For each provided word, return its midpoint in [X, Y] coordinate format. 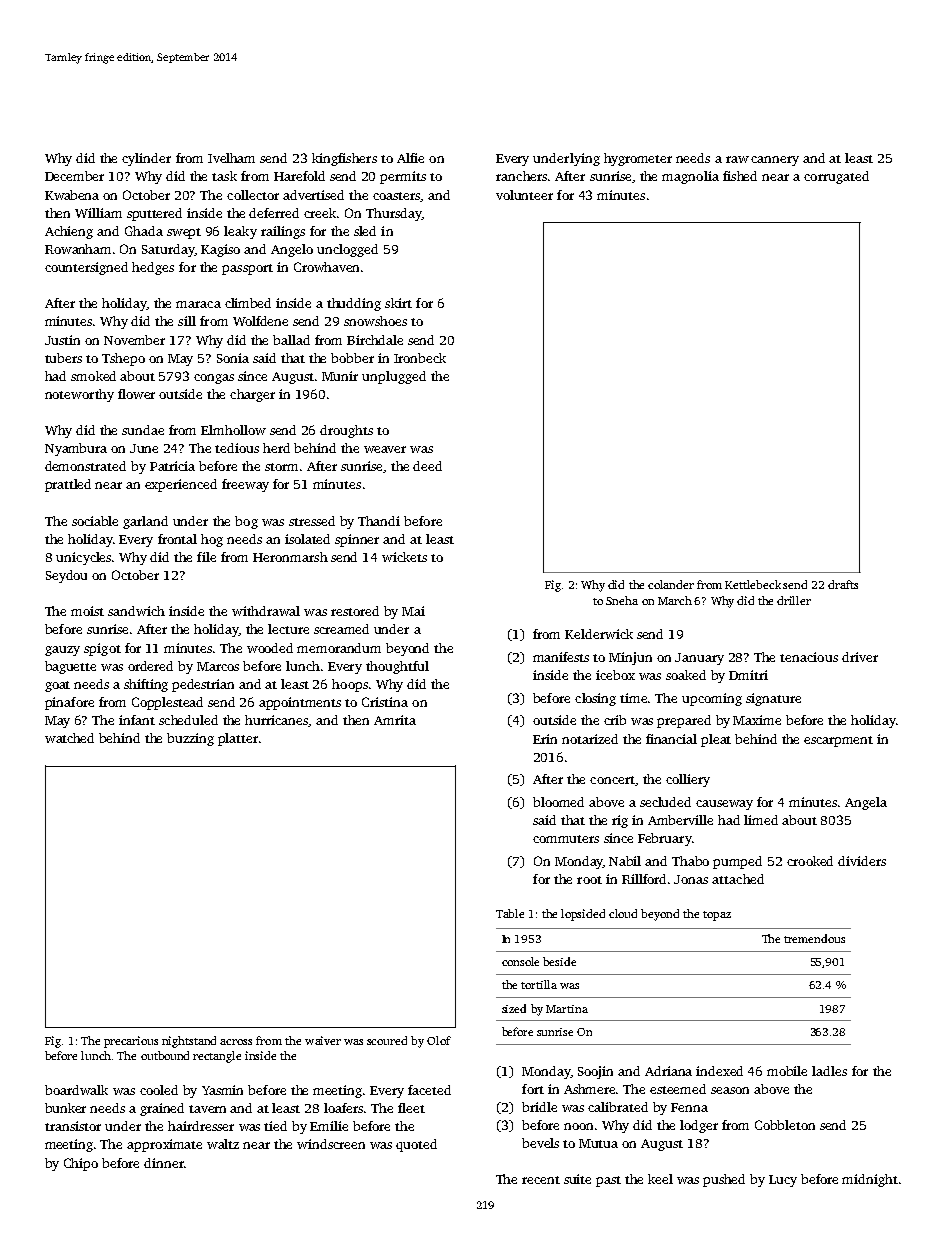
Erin [545, 739]
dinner [164, 1163]
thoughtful [397, 667]
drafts [843, 584]
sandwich [136, 611]
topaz [717, 916]
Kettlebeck [753, 584]
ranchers [521, 176]
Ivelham [231, 158]
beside [559, 961]
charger [252, 395]
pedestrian [203, 685]
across [236, 1042]
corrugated [836, 177]
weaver [385, 449]
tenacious [809, 657]
